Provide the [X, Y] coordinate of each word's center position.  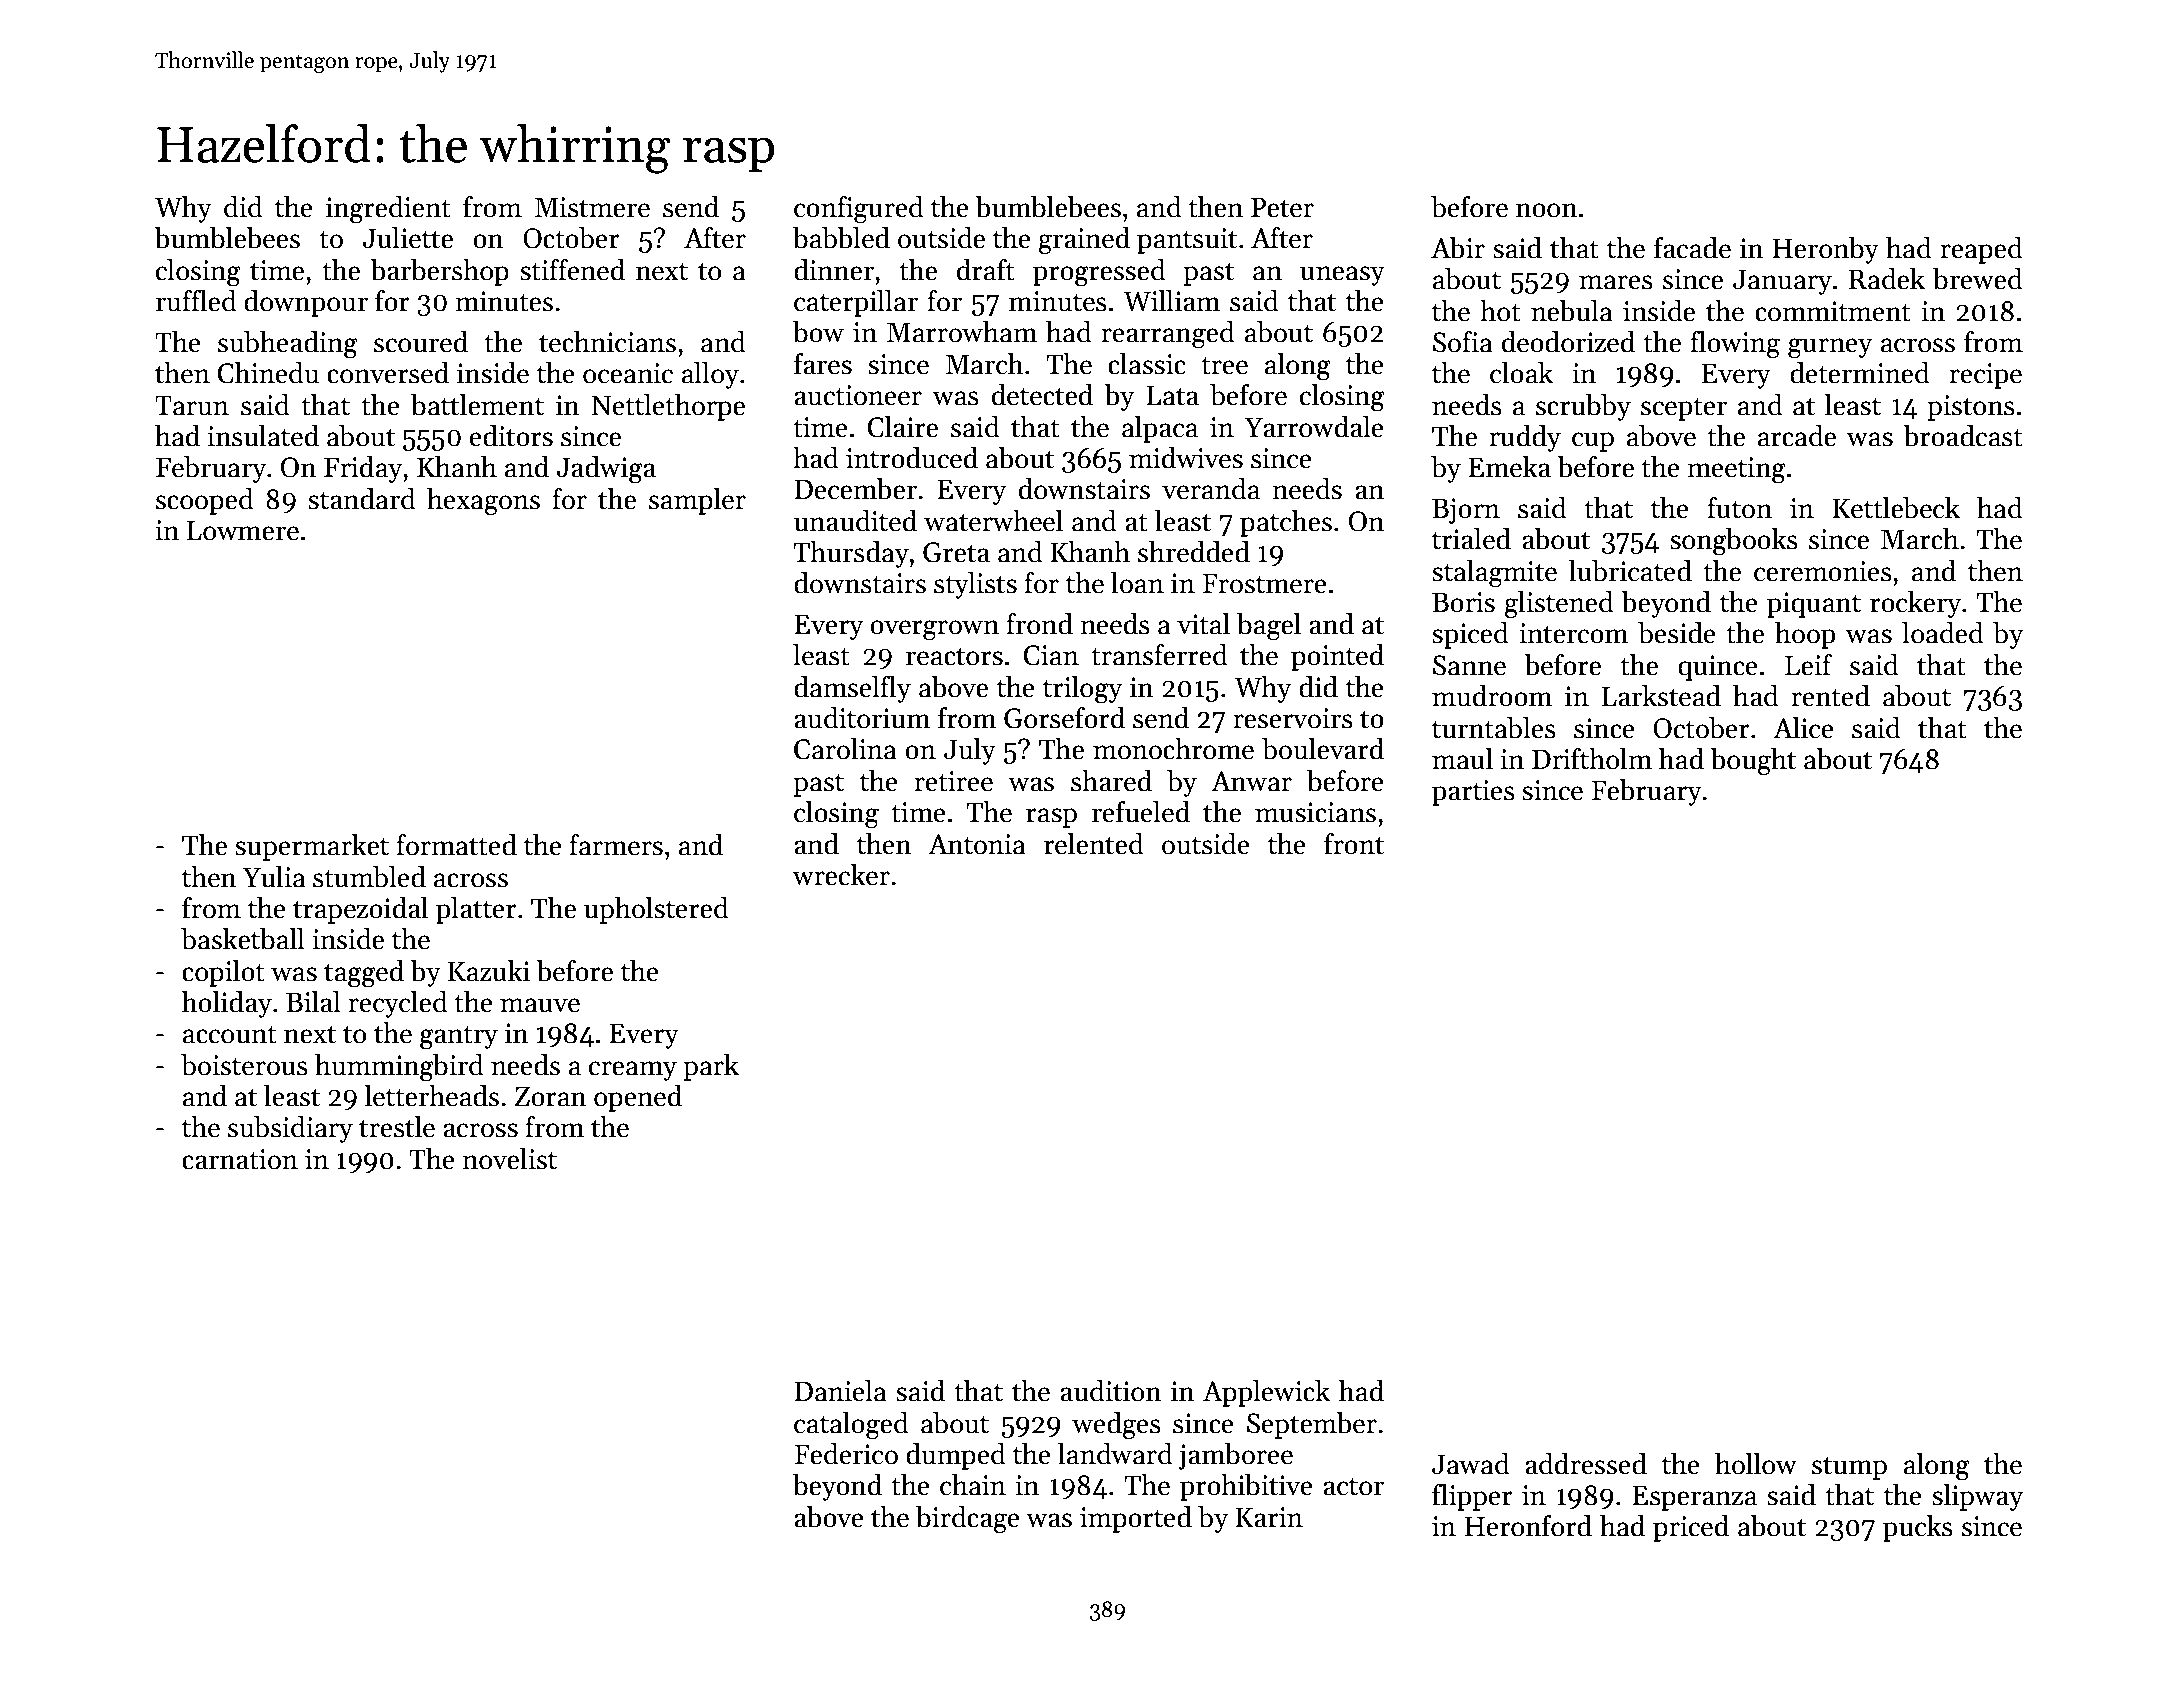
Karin [1269, 1517]
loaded [1943, 633]
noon [1547, 210]
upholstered [656, 910]
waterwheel [993, 521]
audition [1111, 1391]
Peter [1282, 207]
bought [1753, 762]
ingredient [388, 210]
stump [1849, 1468]
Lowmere [243, 530]
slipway [1977, 1497]
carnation [240, 1159]
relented [1094, 844]
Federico [846, 1454]
